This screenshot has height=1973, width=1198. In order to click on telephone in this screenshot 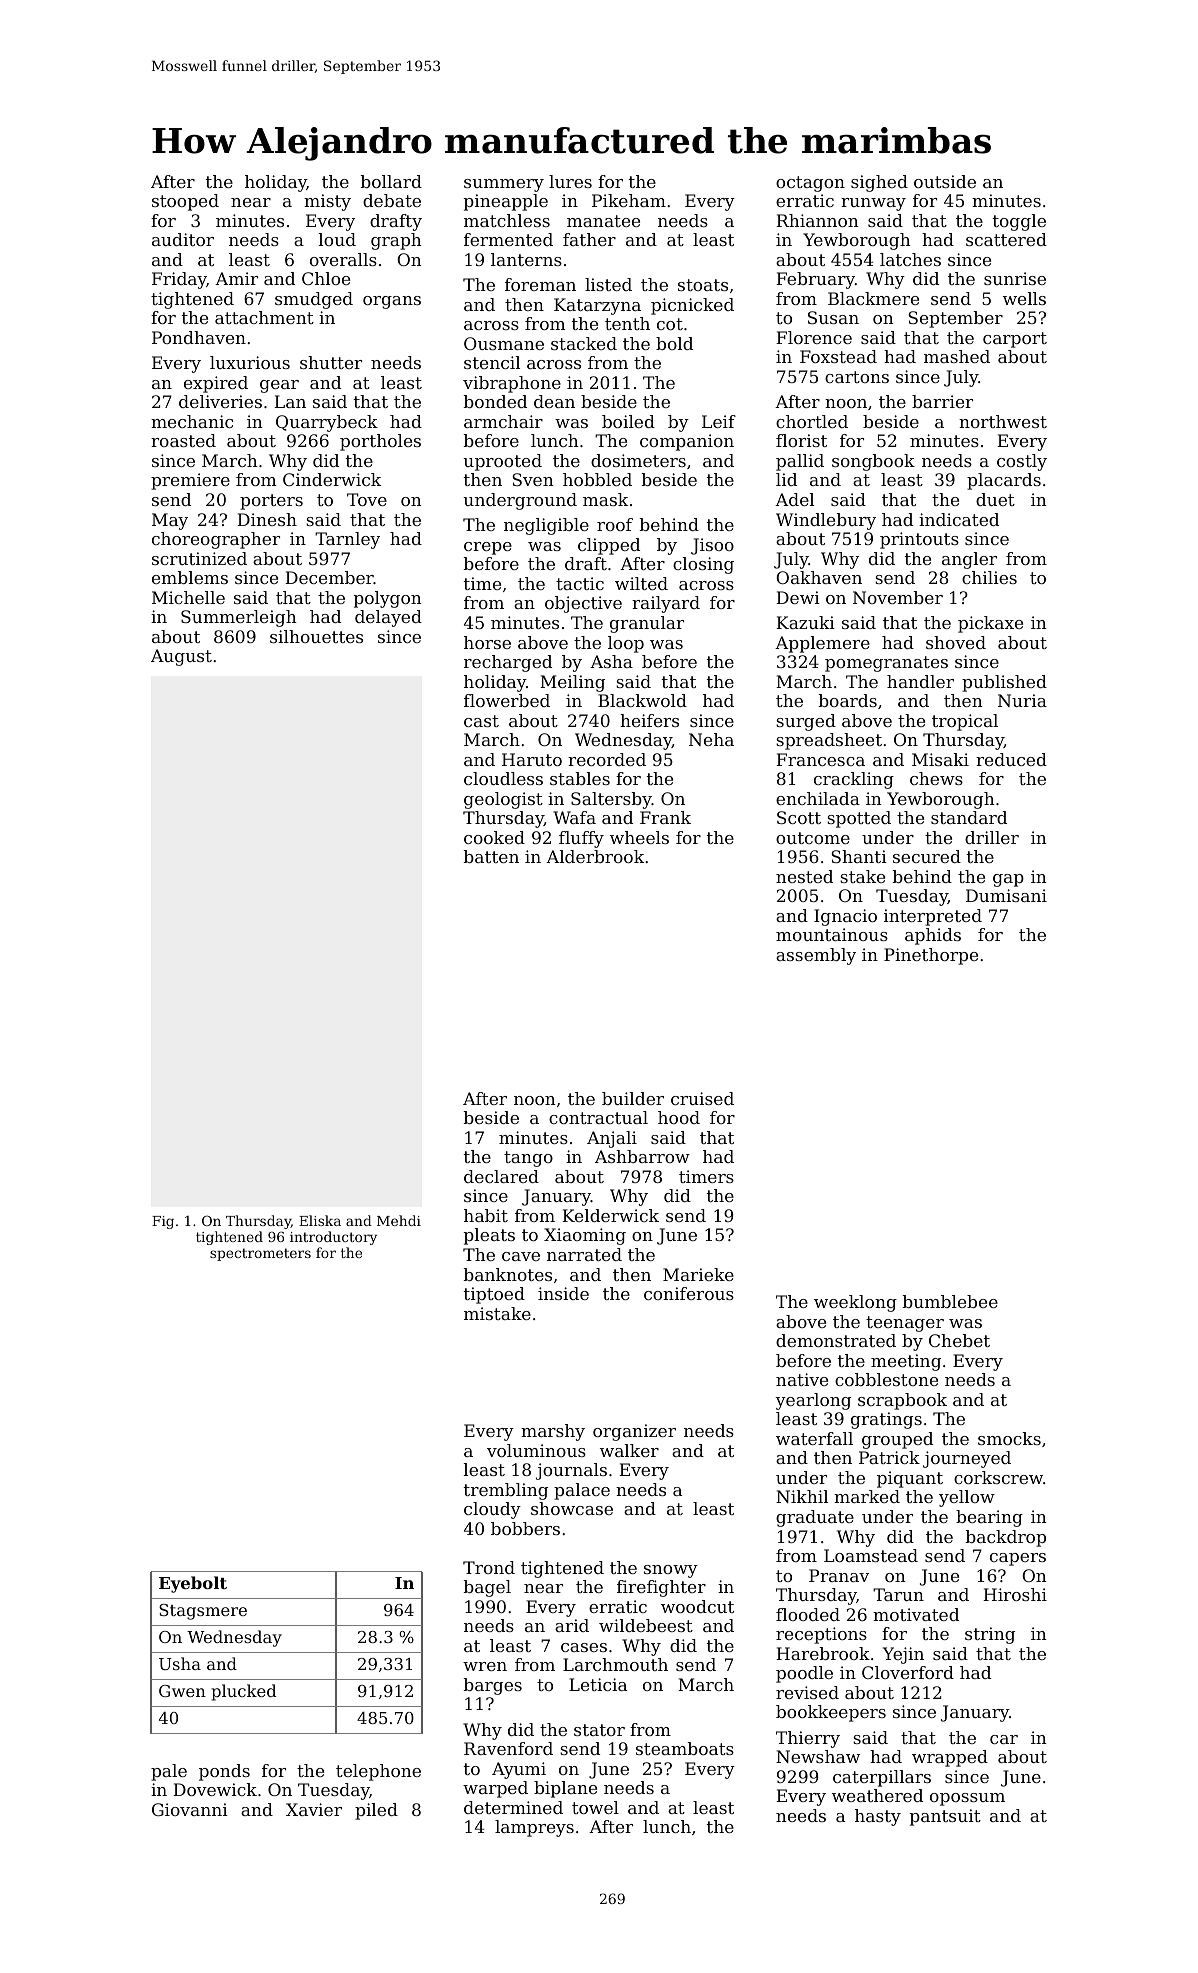, I will do `click(378, 1772)`.
